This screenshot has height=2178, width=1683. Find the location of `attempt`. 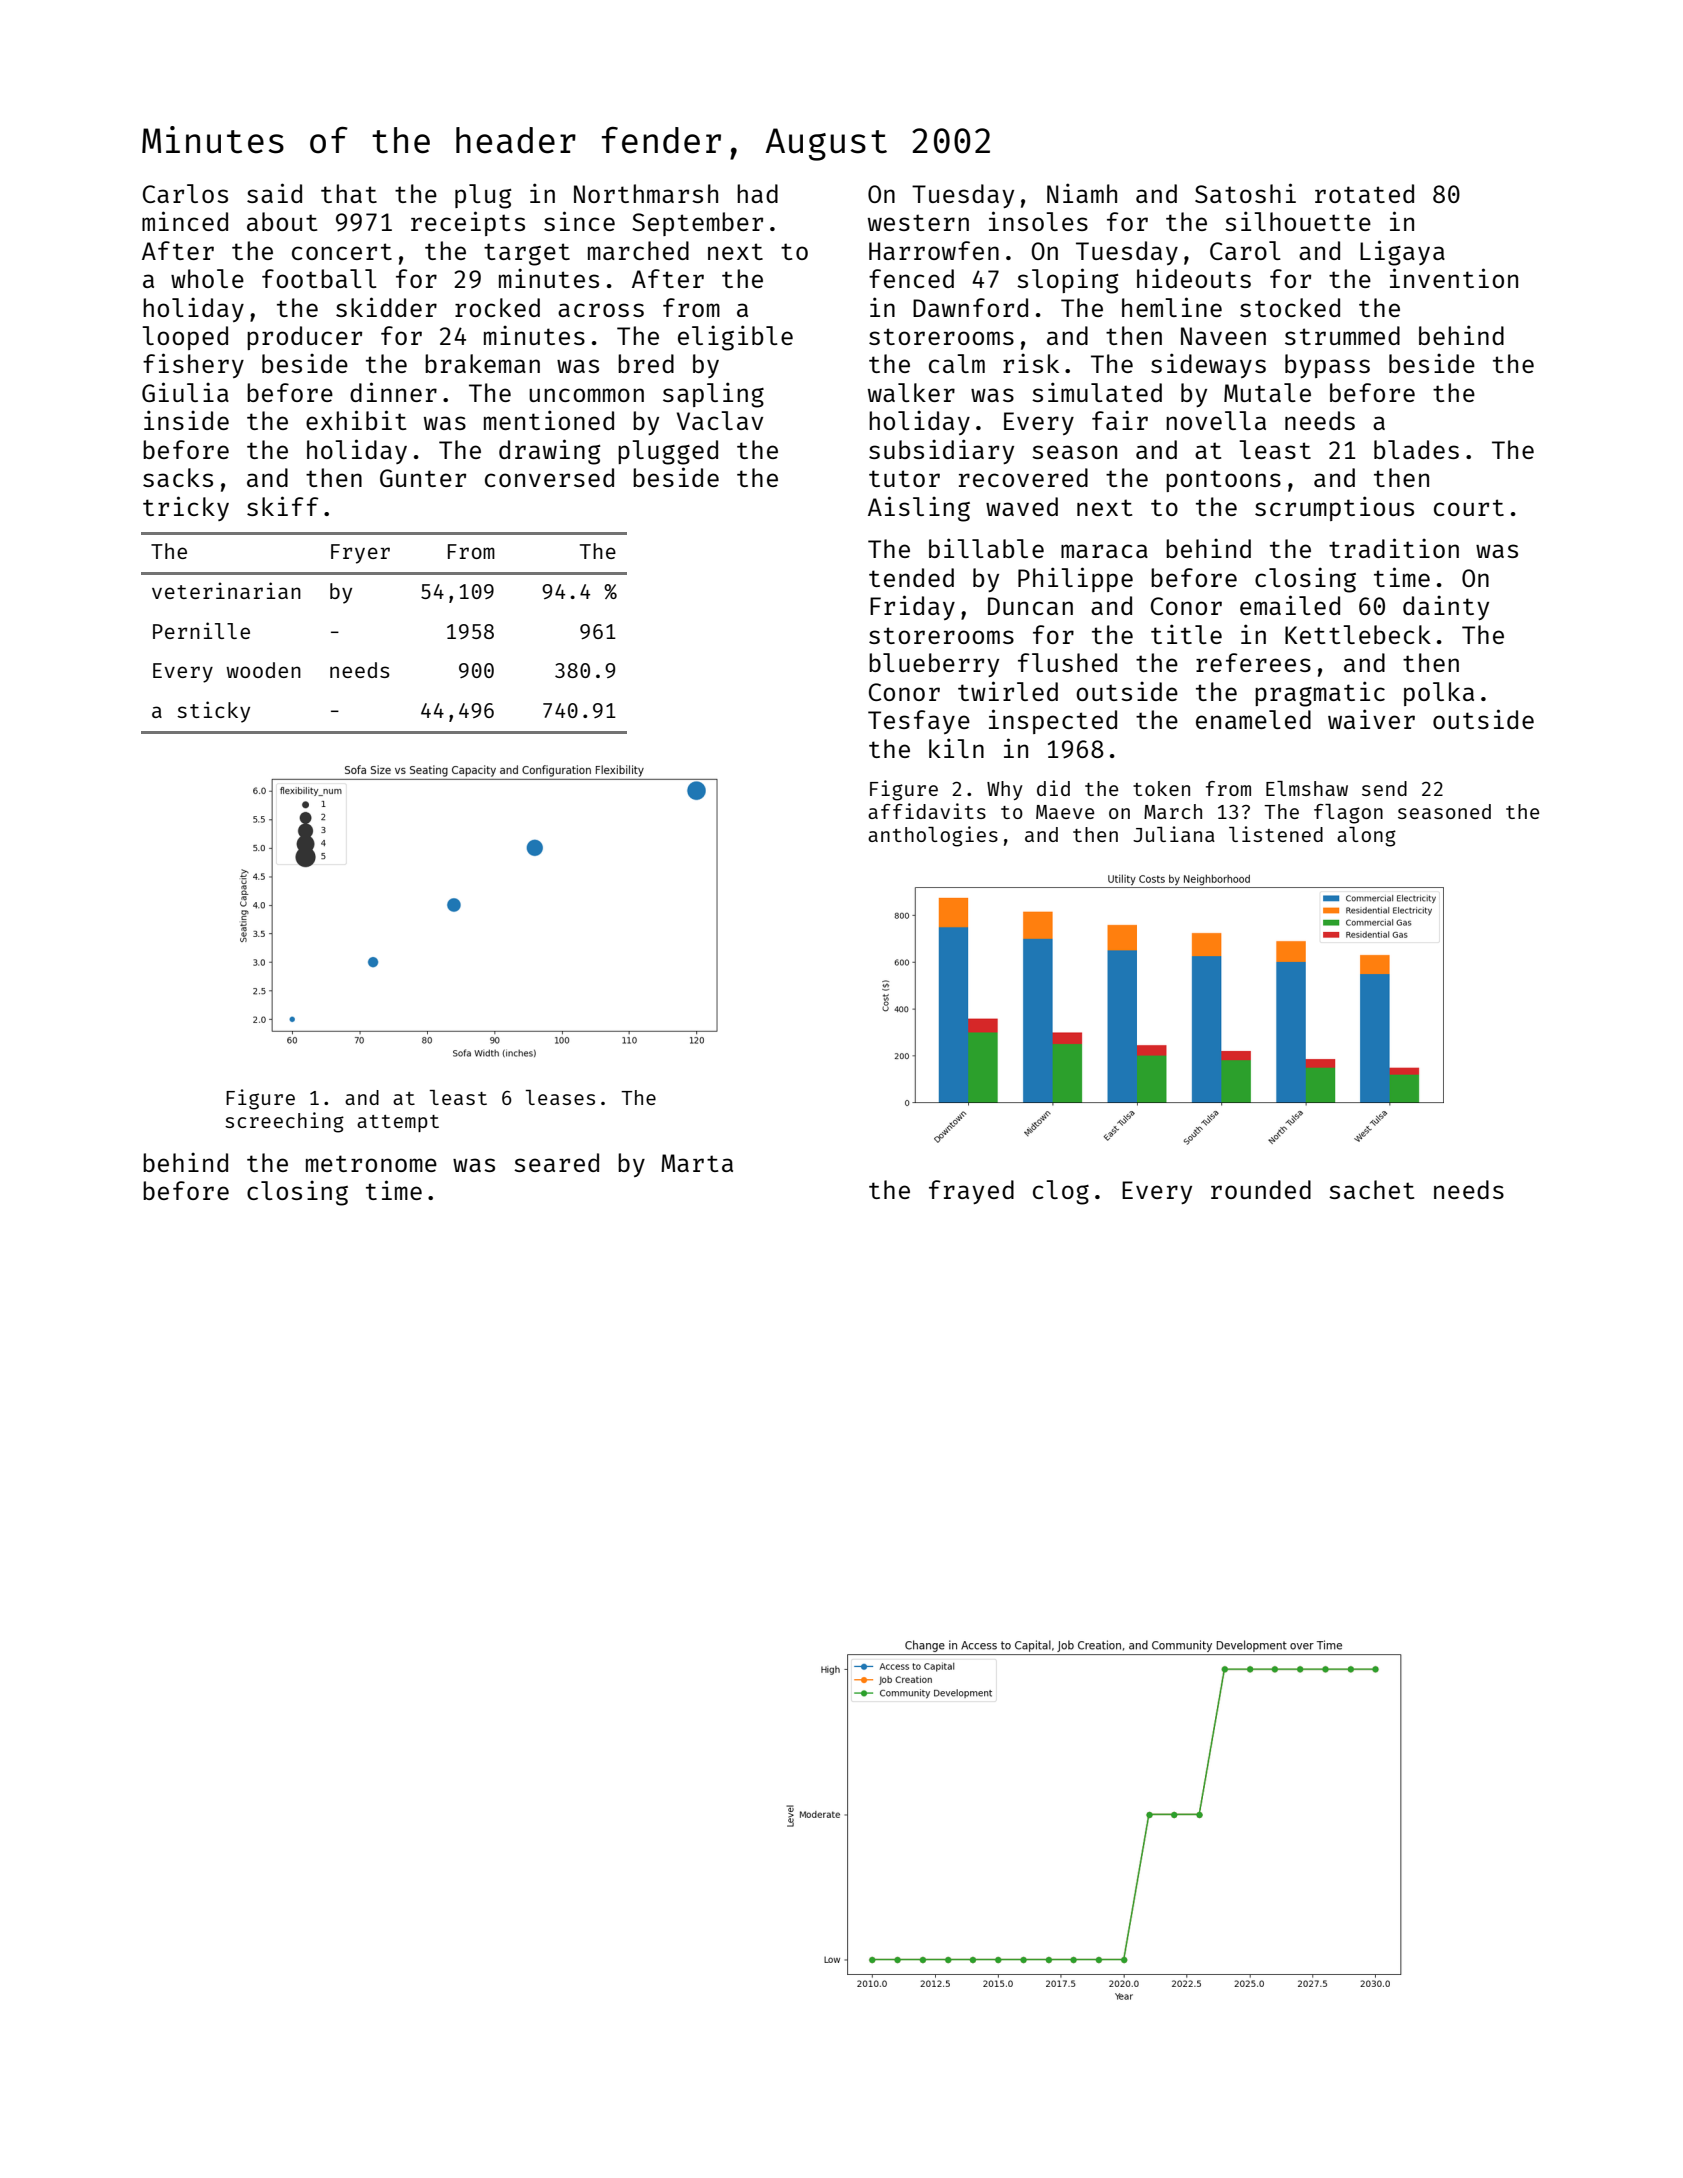

attempt is located at coordinates (398, 1123).
